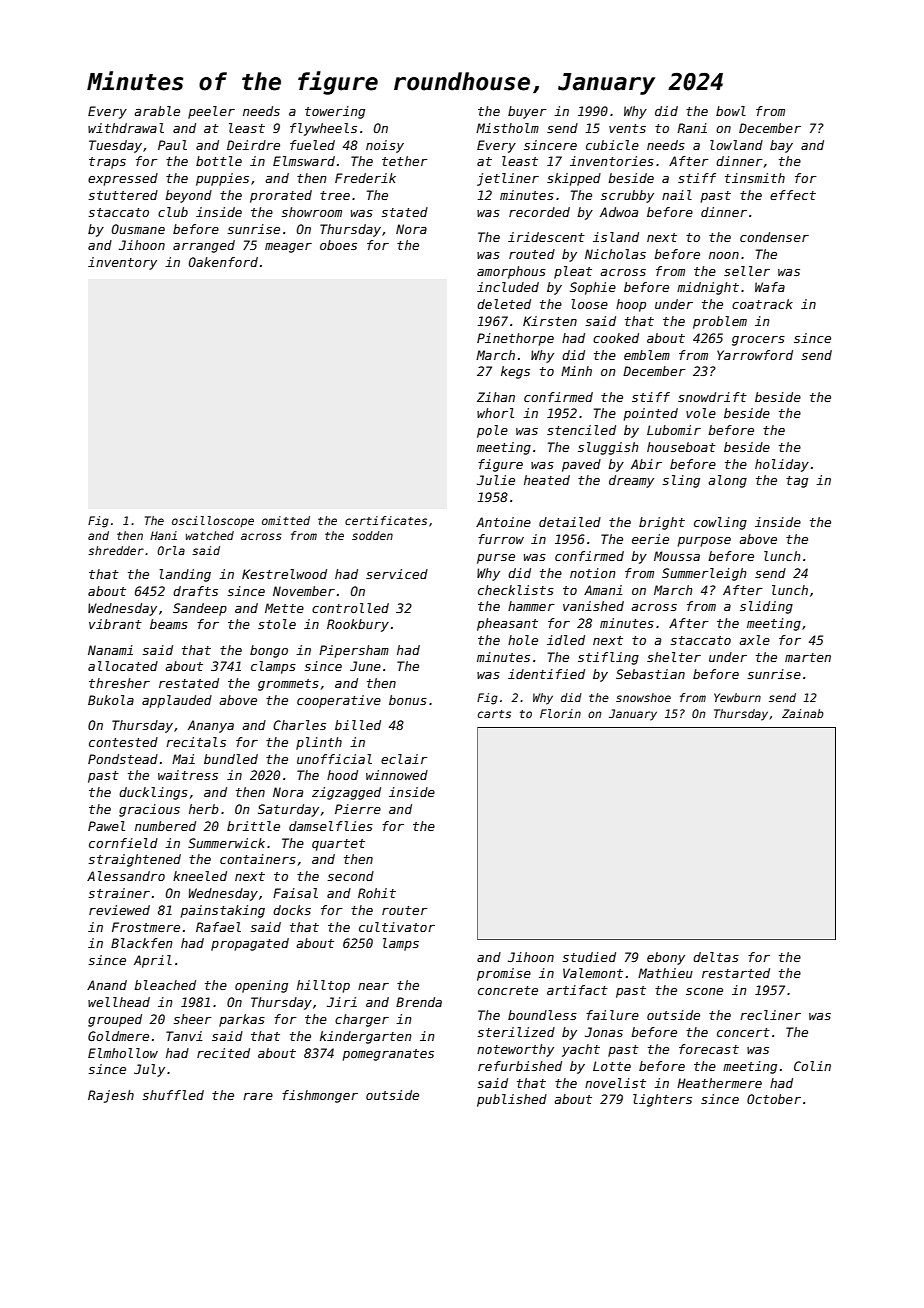 The image size is (924, 1308). I want to click on vanished, so click(593, 606).
